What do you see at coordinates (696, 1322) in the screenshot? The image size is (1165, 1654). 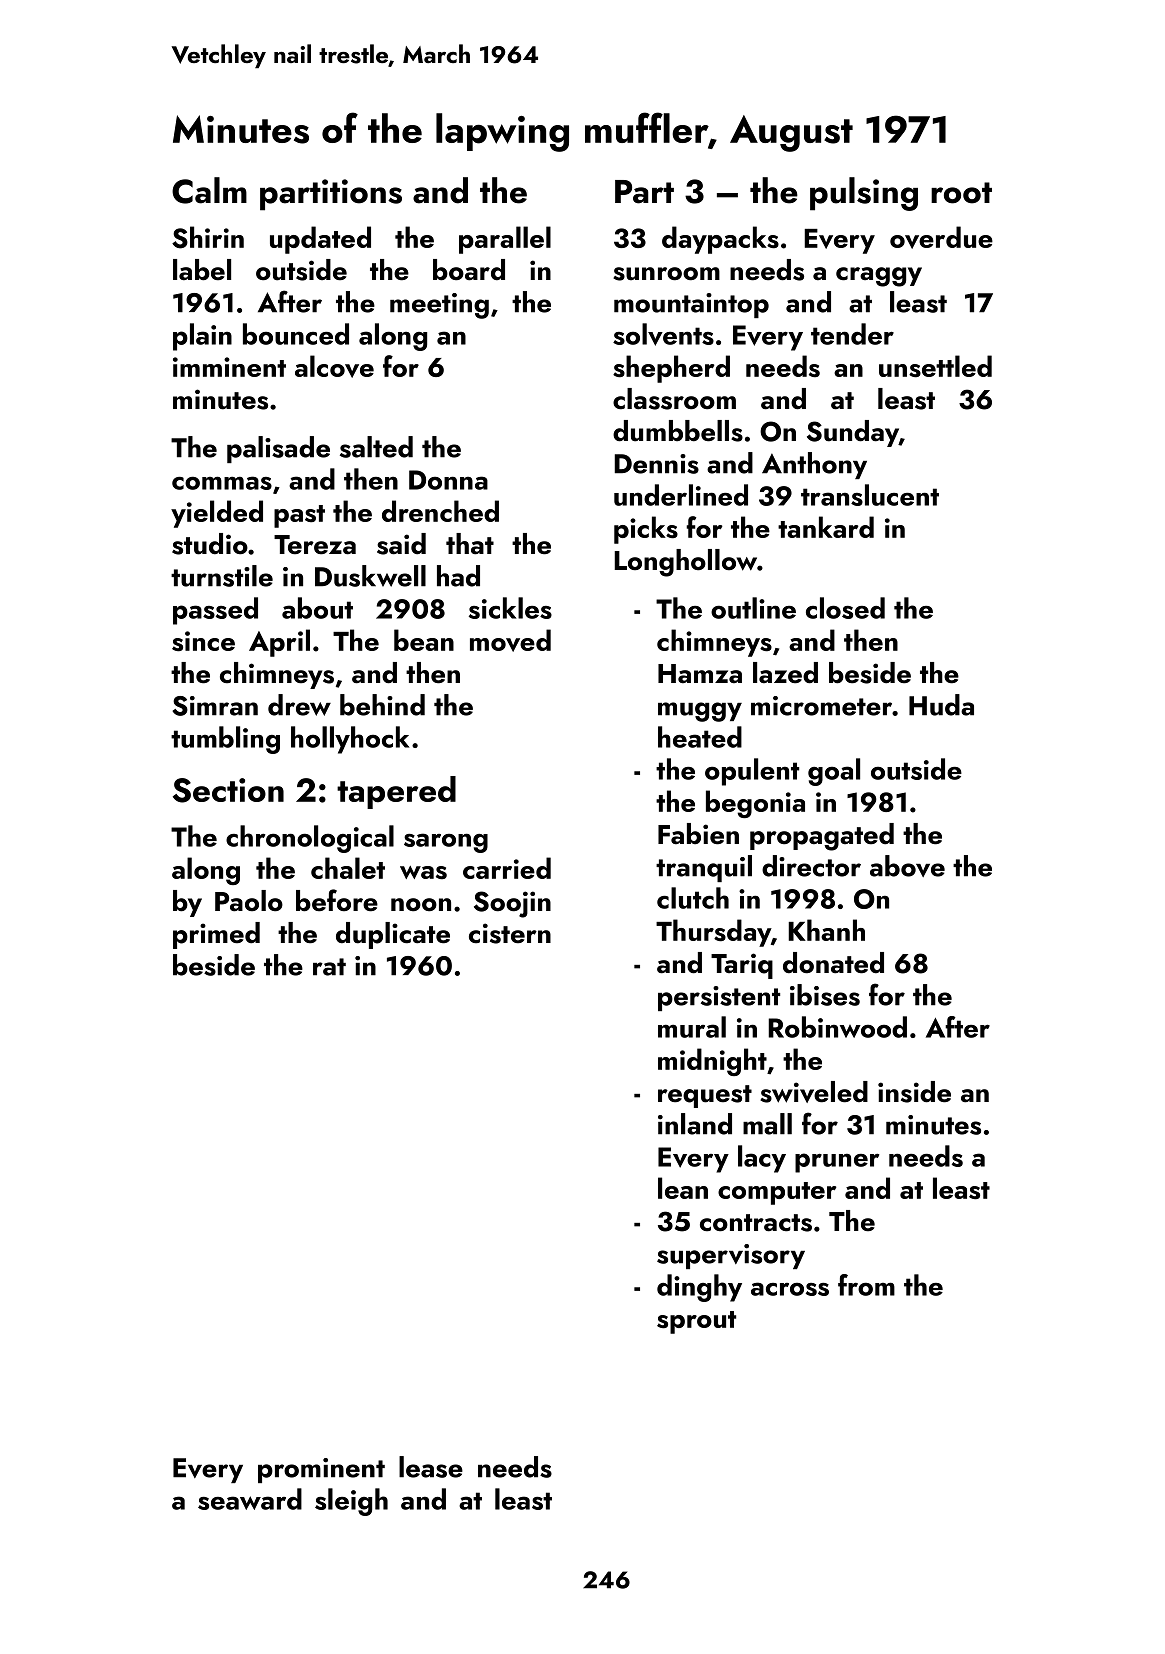 I see `sprout` at bounding box center [696, 1322].
